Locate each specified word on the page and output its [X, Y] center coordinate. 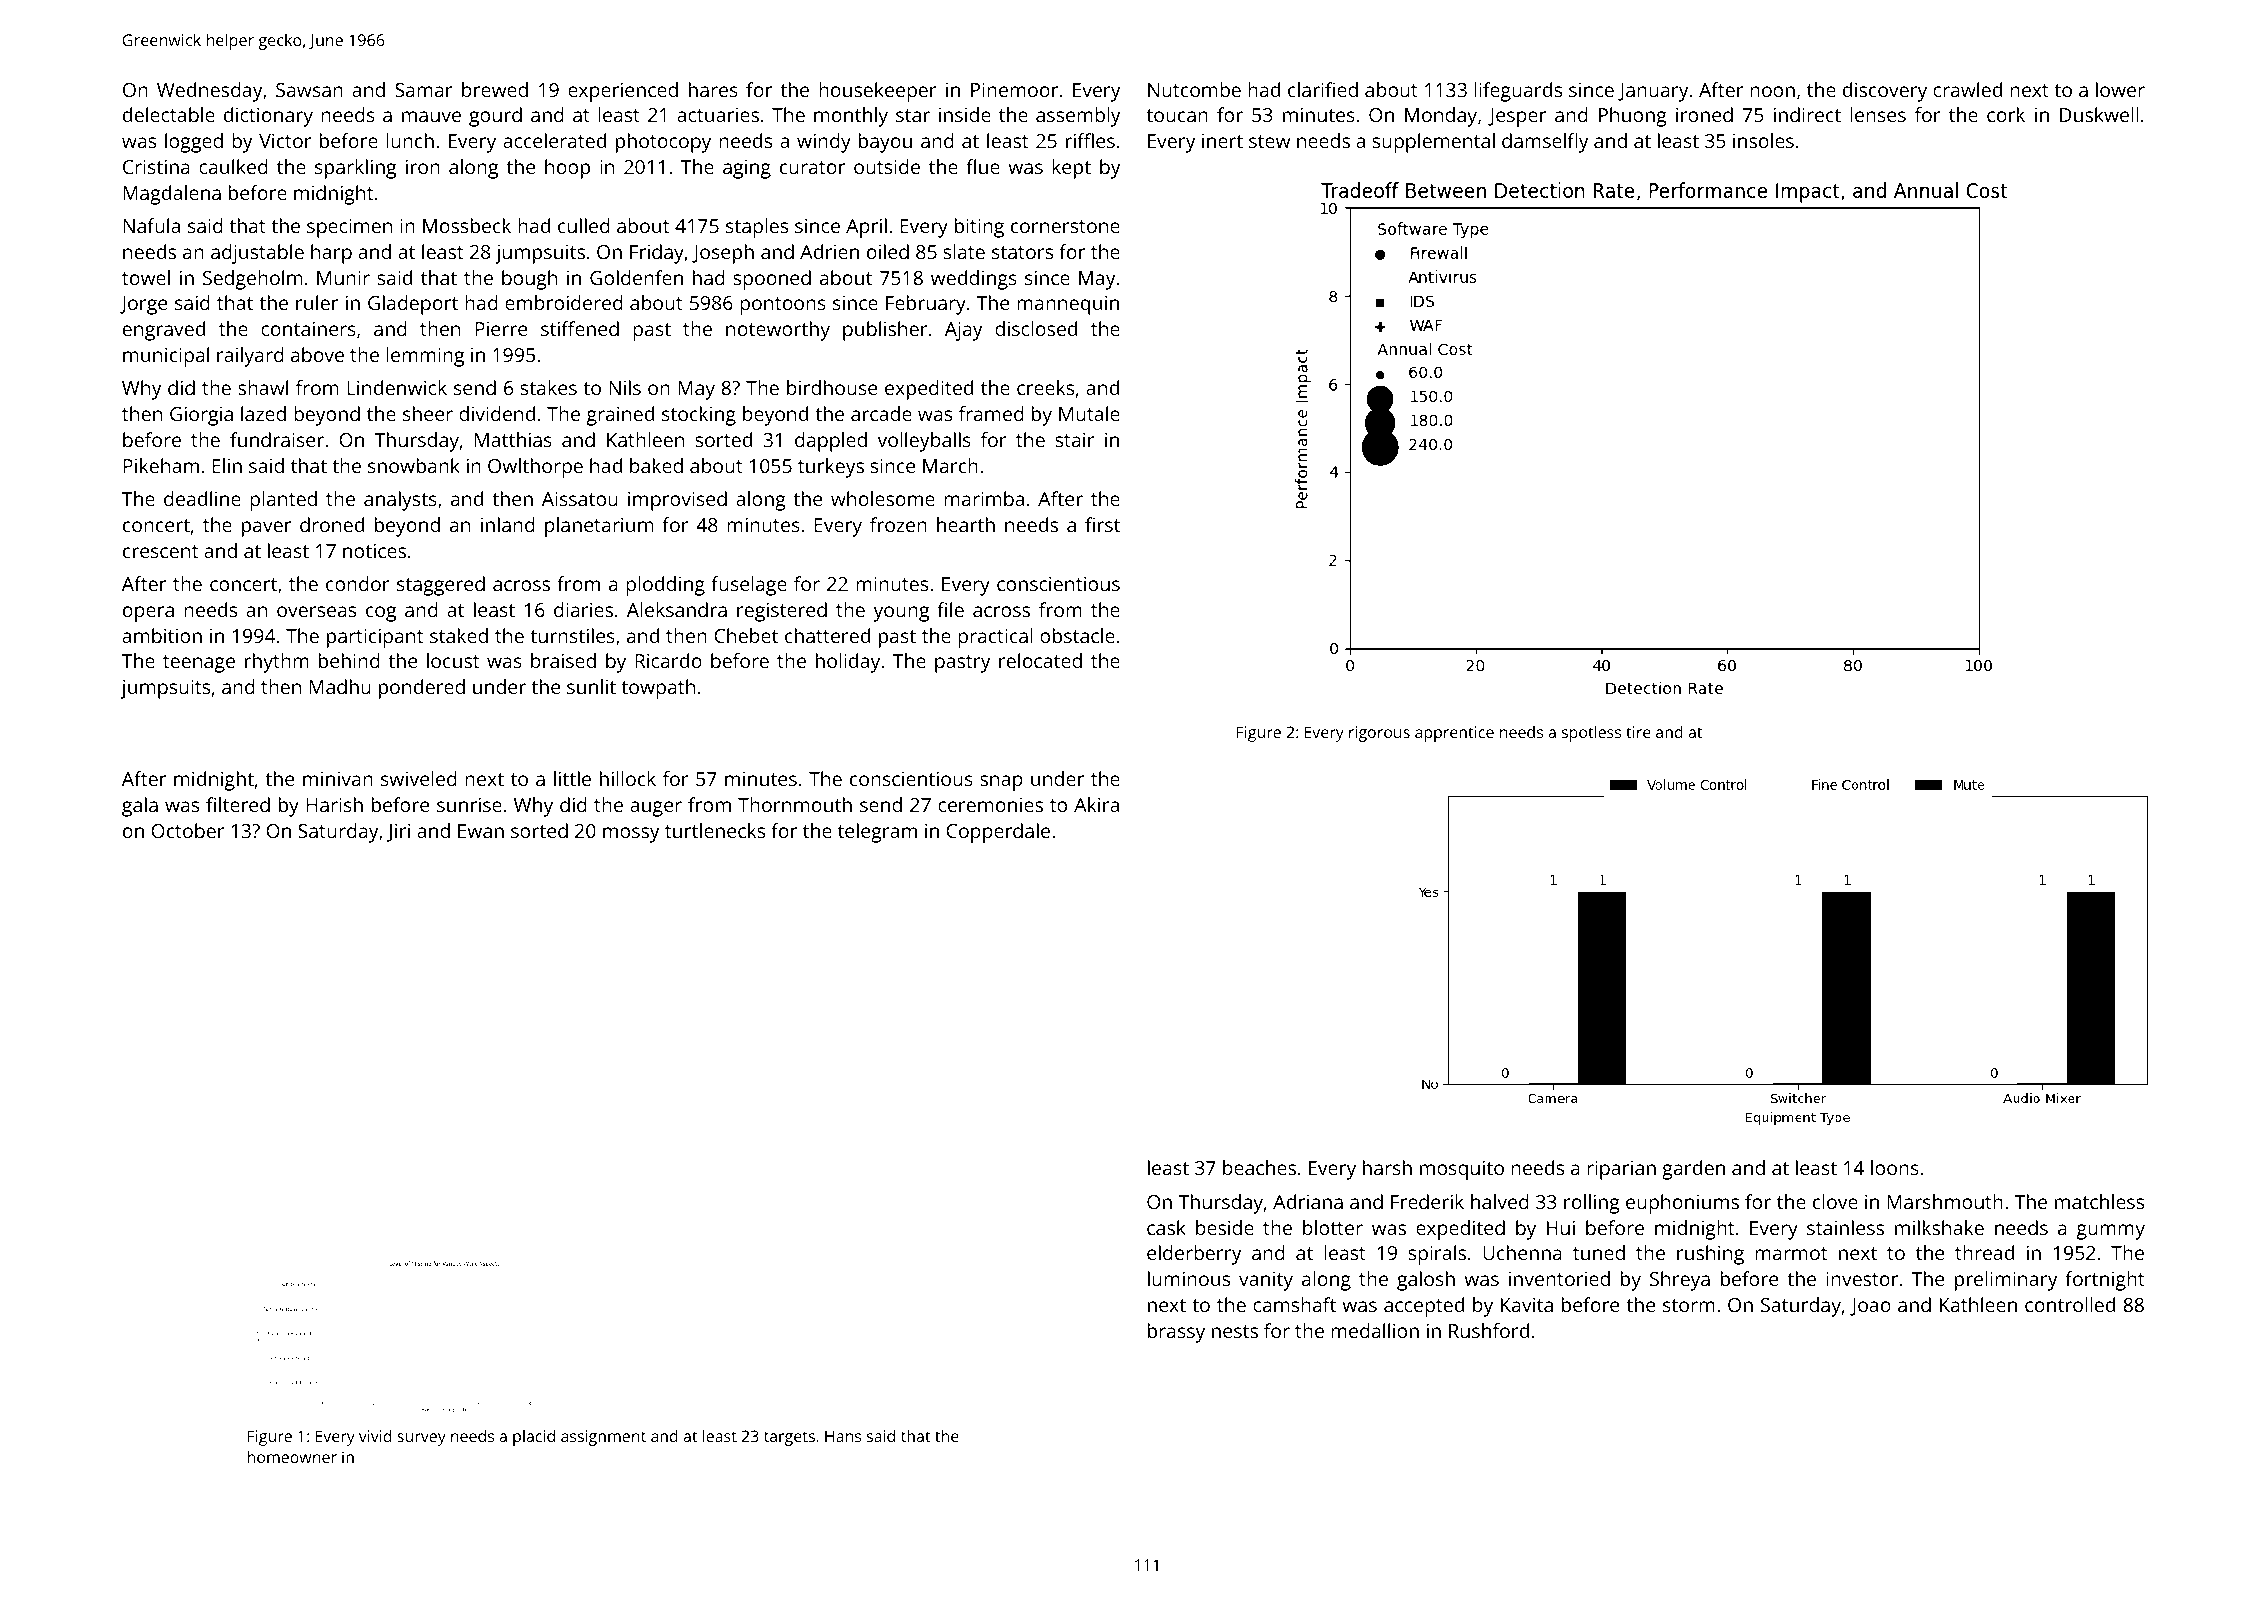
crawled [1967, 89]
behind [349, 660]
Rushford [1489, 1330]
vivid [375, 1436]
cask [1166, 1227]
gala [140, 807]
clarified [1323, 89]
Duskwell [2099, 114]
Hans [843, 1436]
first [1102, 524]
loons [1895, 1167]
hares [713, 89]
